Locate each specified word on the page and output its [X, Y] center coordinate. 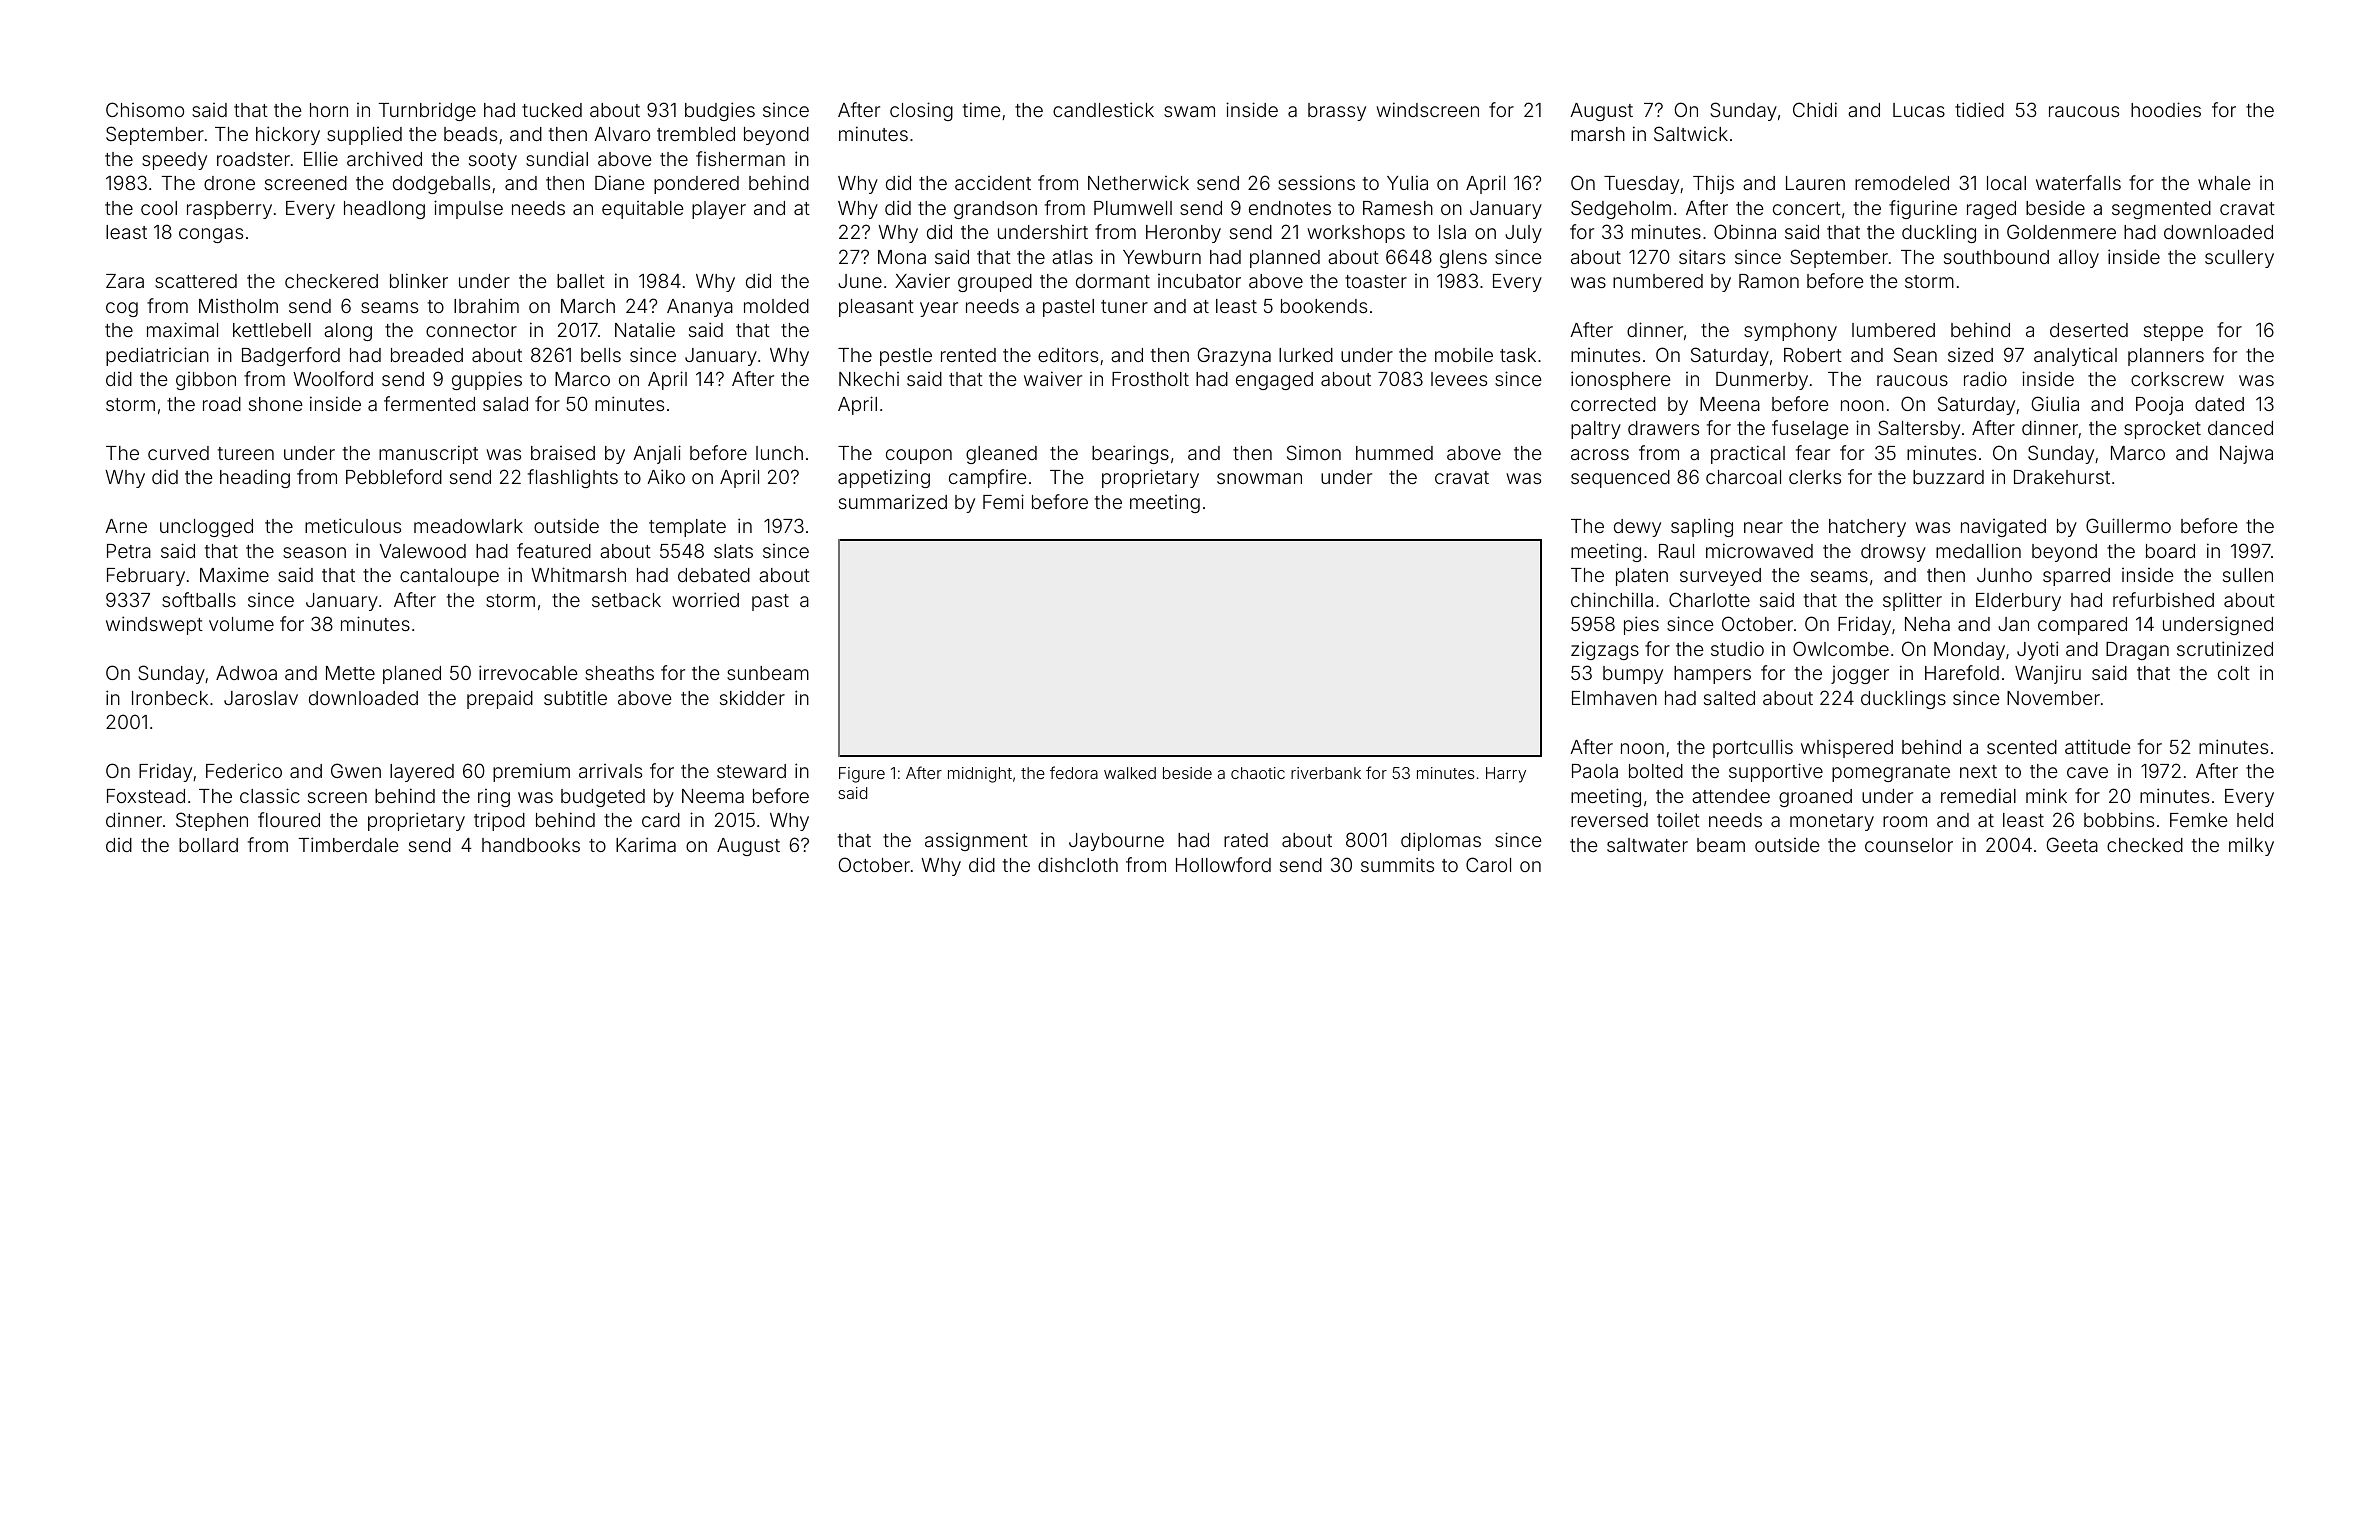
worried [705, 599]
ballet [581, 281]
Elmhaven [1614, 698]
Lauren [1815, 183]
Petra [129, 551]
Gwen [356, 770]
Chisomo [145, 109]
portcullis [1753, 748]
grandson [995, 210]
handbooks [531, 845]
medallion [1978, 551]
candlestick [1103, 109]
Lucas [1919, 110]
